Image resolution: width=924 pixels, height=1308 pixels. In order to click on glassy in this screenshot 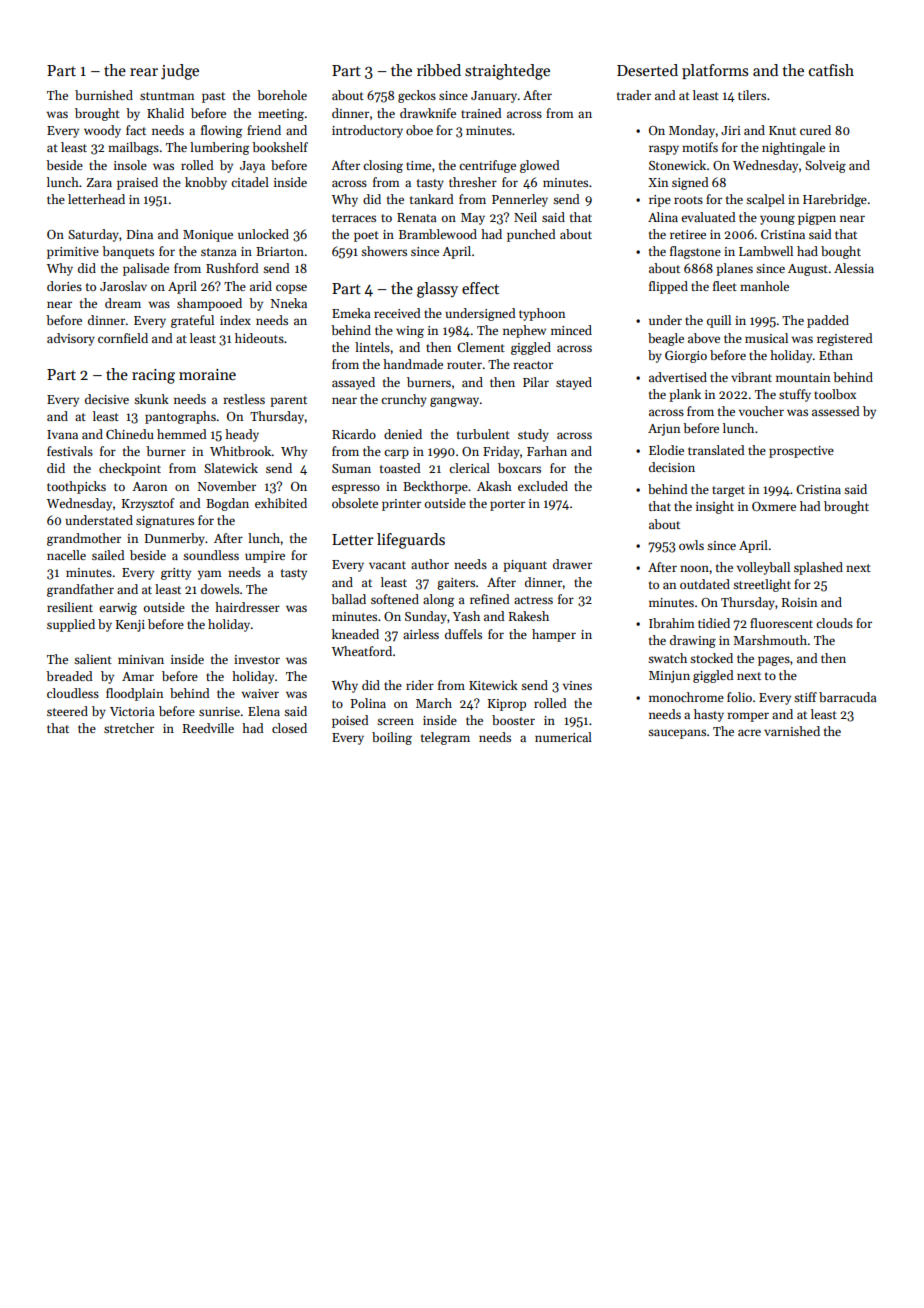, I will do `click(437, 290)`.
